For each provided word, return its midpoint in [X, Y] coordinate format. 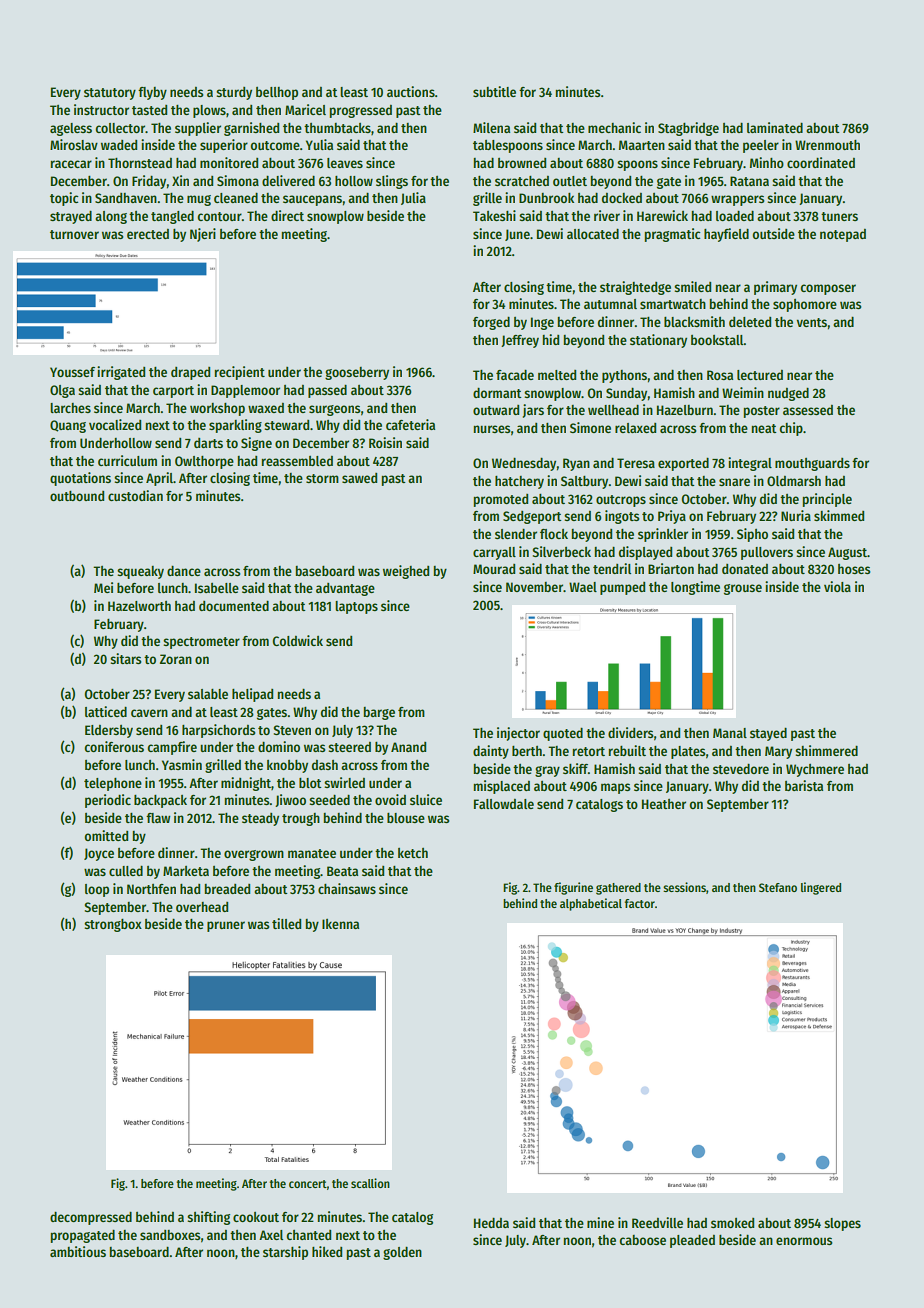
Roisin [385, 442]
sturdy [234, 93]
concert [308, 1184]
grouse [743, 589]
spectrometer [201, 643]
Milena [491, 127]
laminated [775, 127]
